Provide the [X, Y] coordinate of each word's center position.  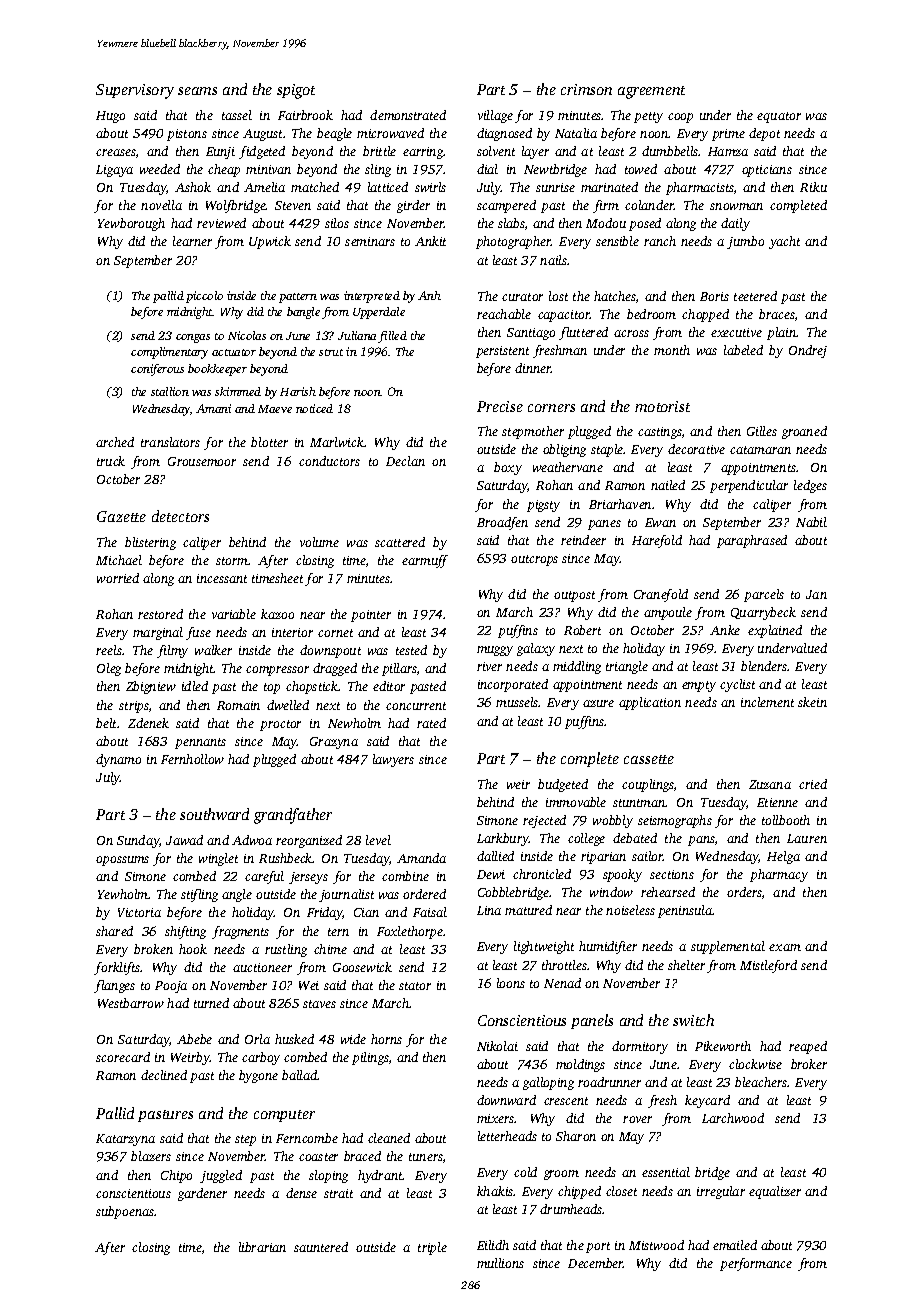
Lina [489, 910]
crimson [586, 89]
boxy [508, 468]
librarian [262, 1247]
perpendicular [749, 486]
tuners [426, 1157]
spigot [296, 91]
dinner [533, 368]
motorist [662, 406]
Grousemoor [202, 461]
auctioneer [262, 967]
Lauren [807, 838]
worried [118, 578]
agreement [651, 92]
